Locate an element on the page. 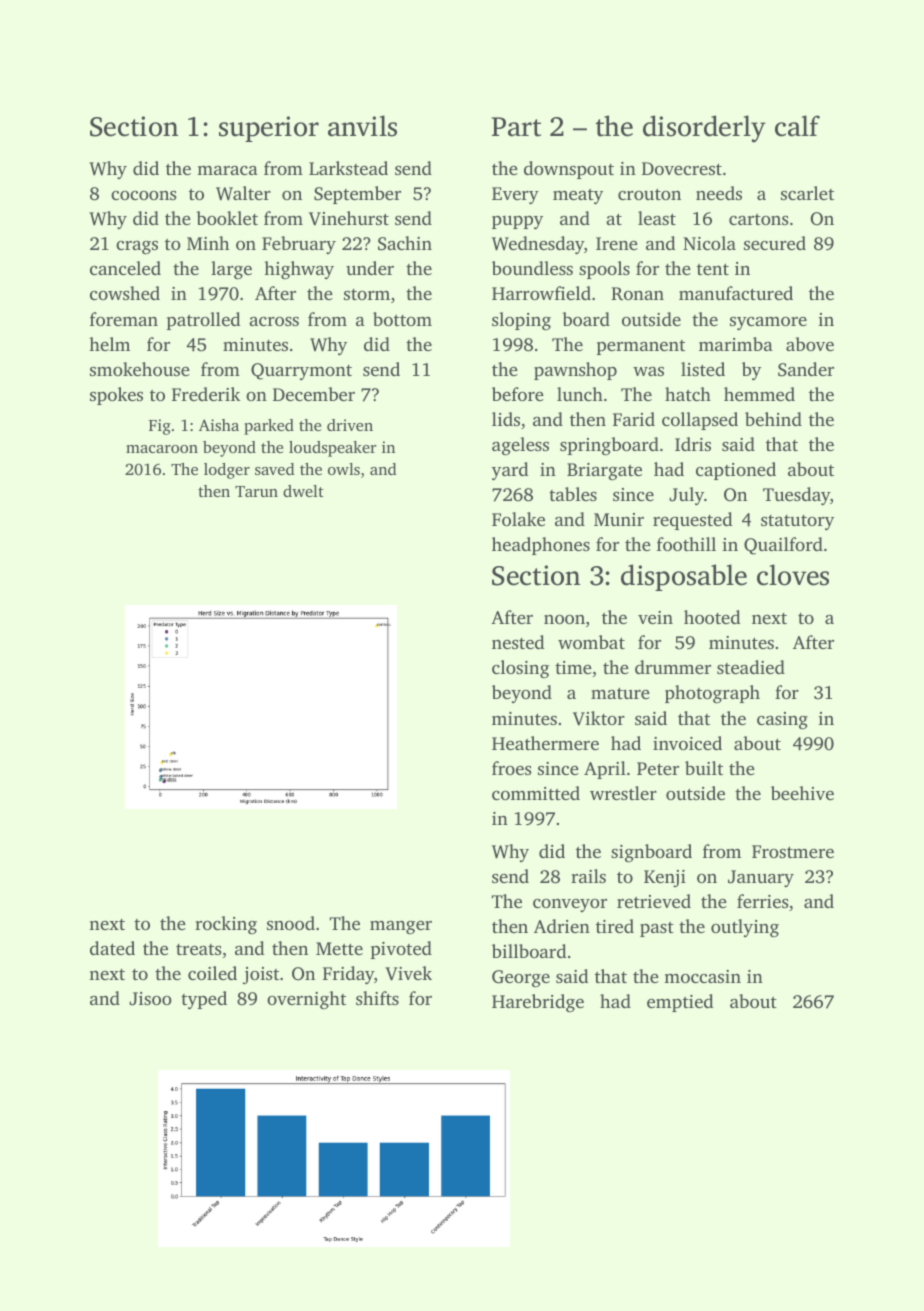  Nicola is located at coordinates (709, 243).
